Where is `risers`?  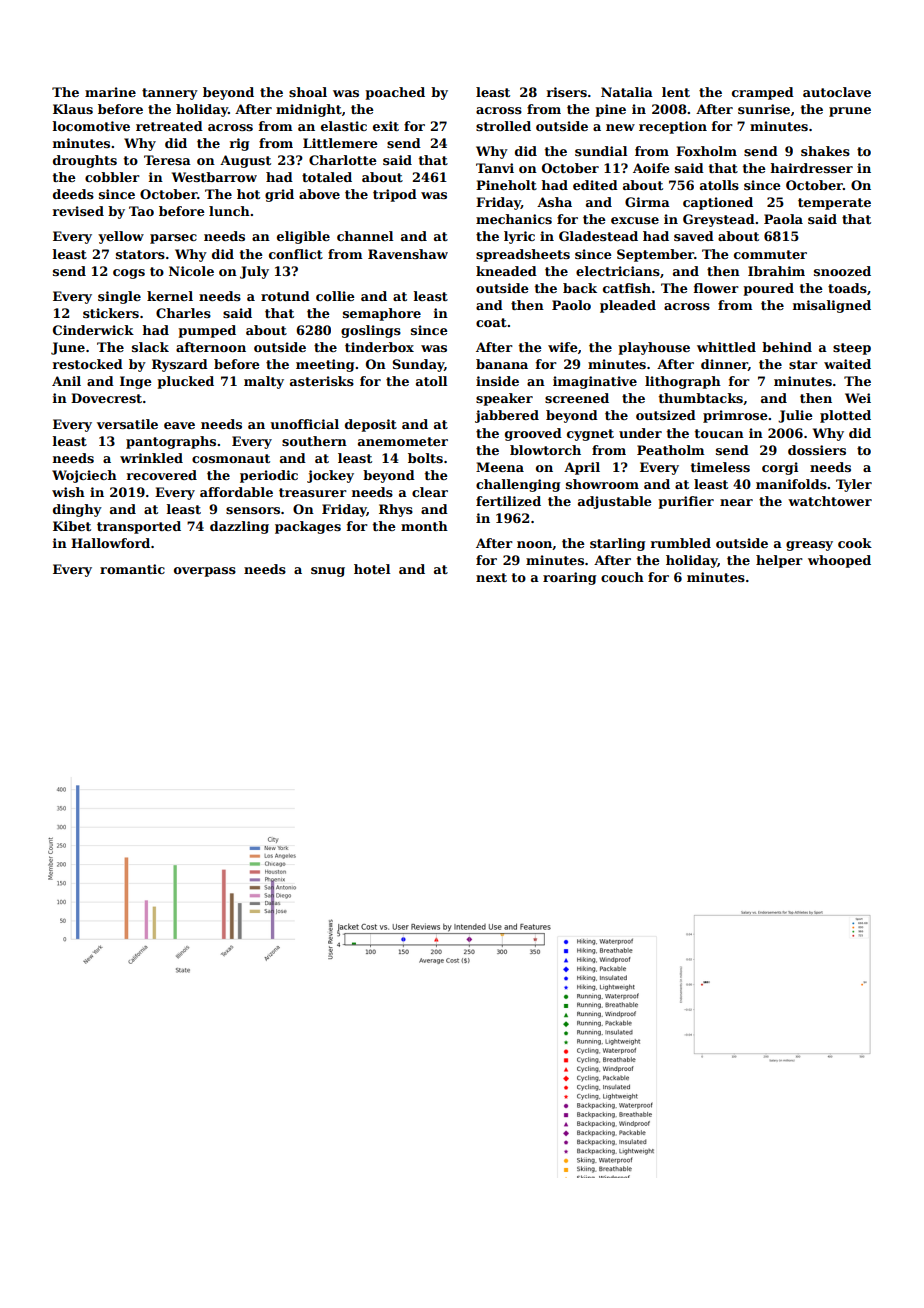
risers is located at coordinates (567, 92).
